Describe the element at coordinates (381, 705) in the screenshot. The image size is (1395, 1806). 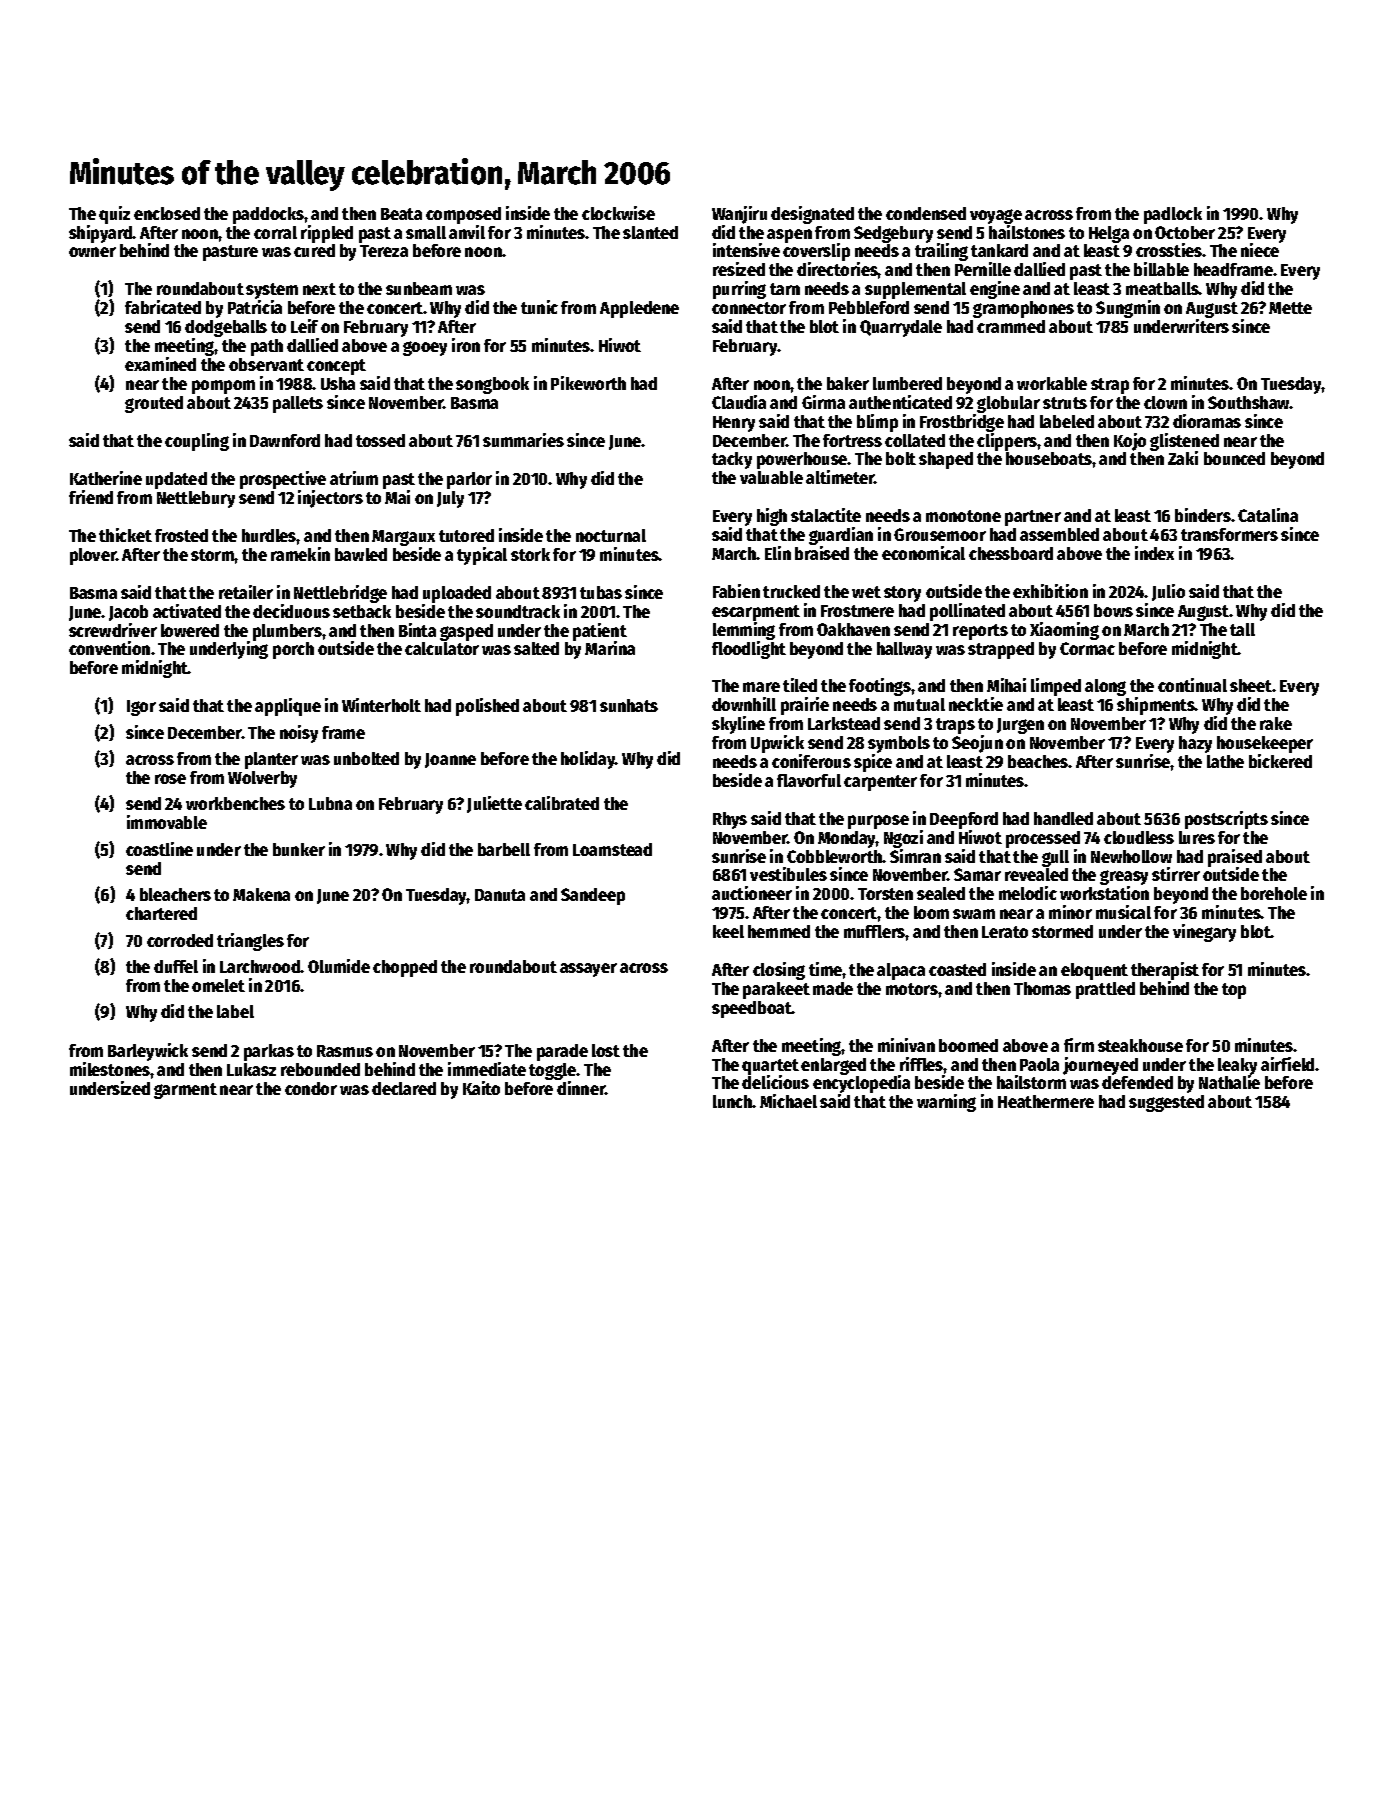
I see `Winterholt` at that location.
